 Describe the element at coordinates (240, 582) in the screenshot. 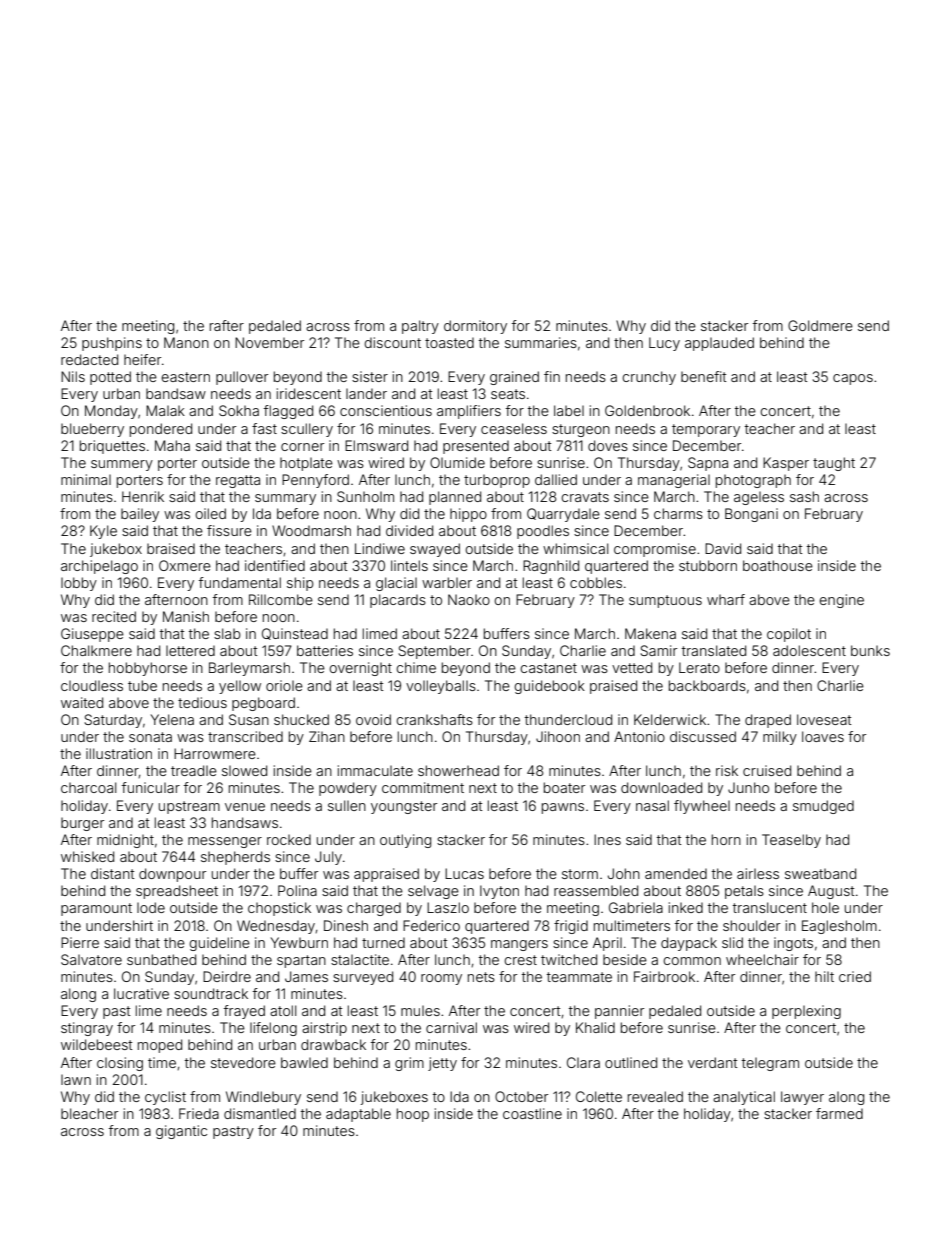

I see `fundamental` at that location.
